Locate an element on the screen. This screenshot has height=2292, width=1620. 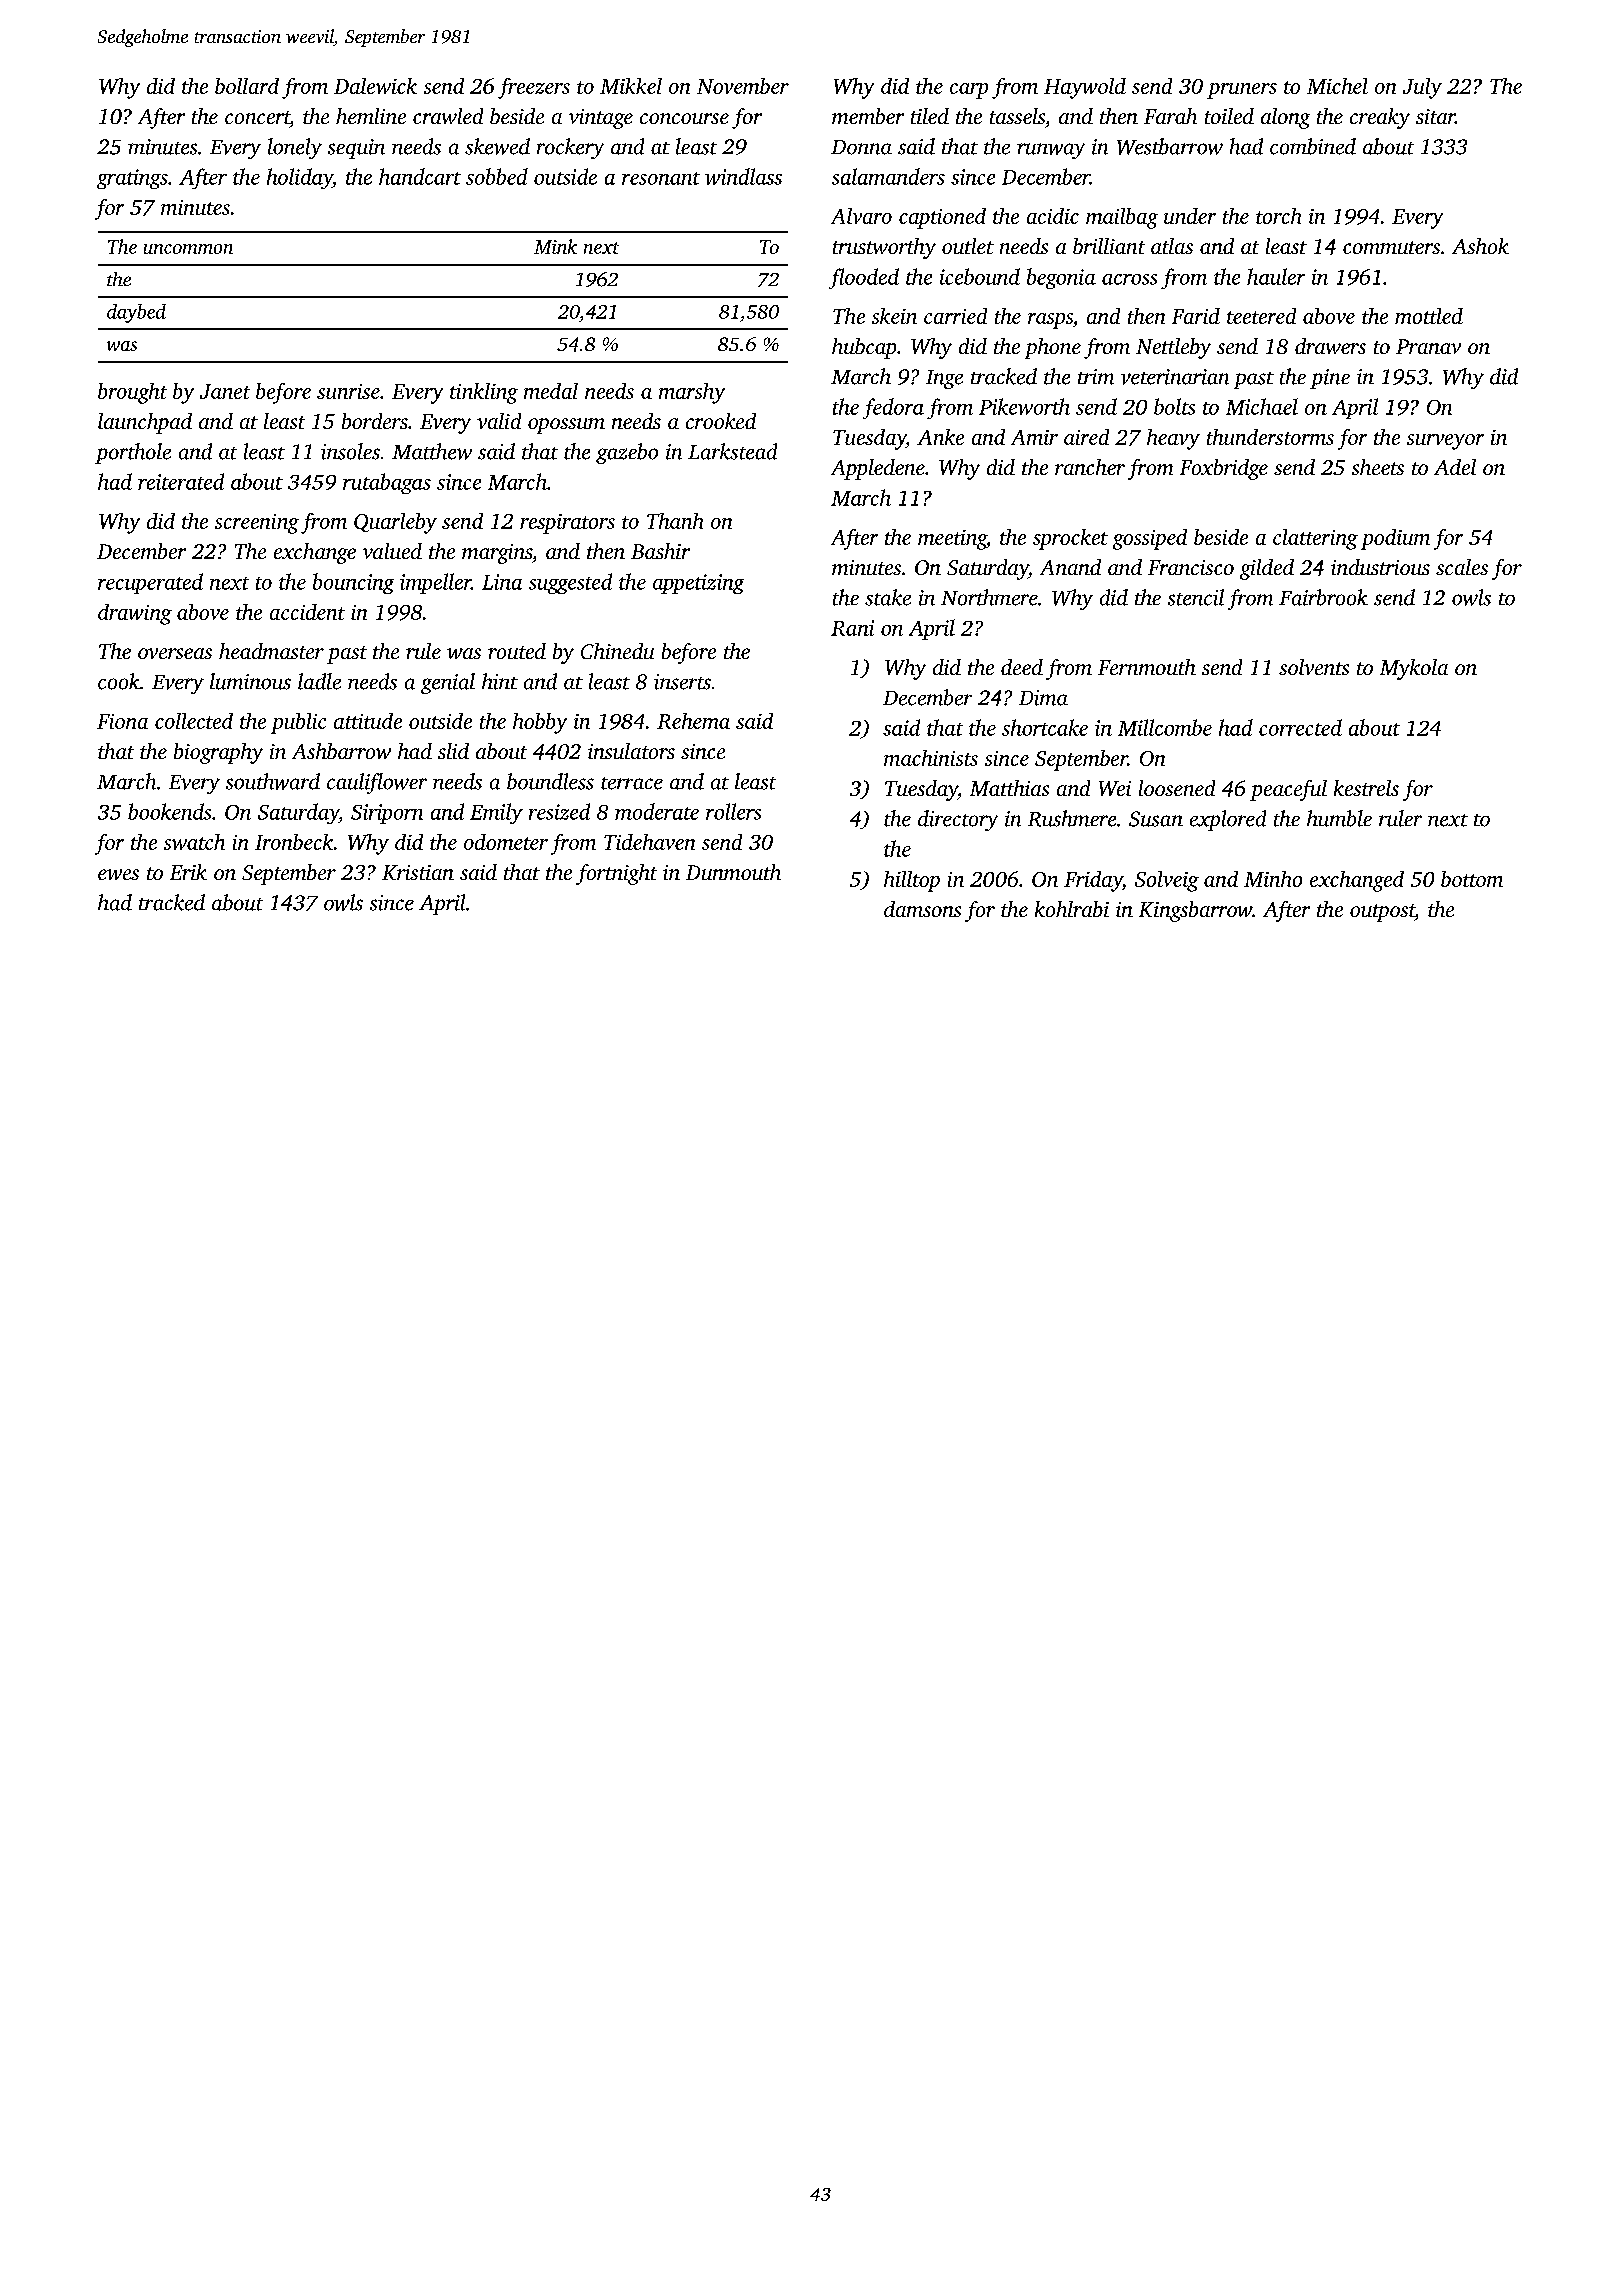
sunrise is located at coordinates (348, 391).
